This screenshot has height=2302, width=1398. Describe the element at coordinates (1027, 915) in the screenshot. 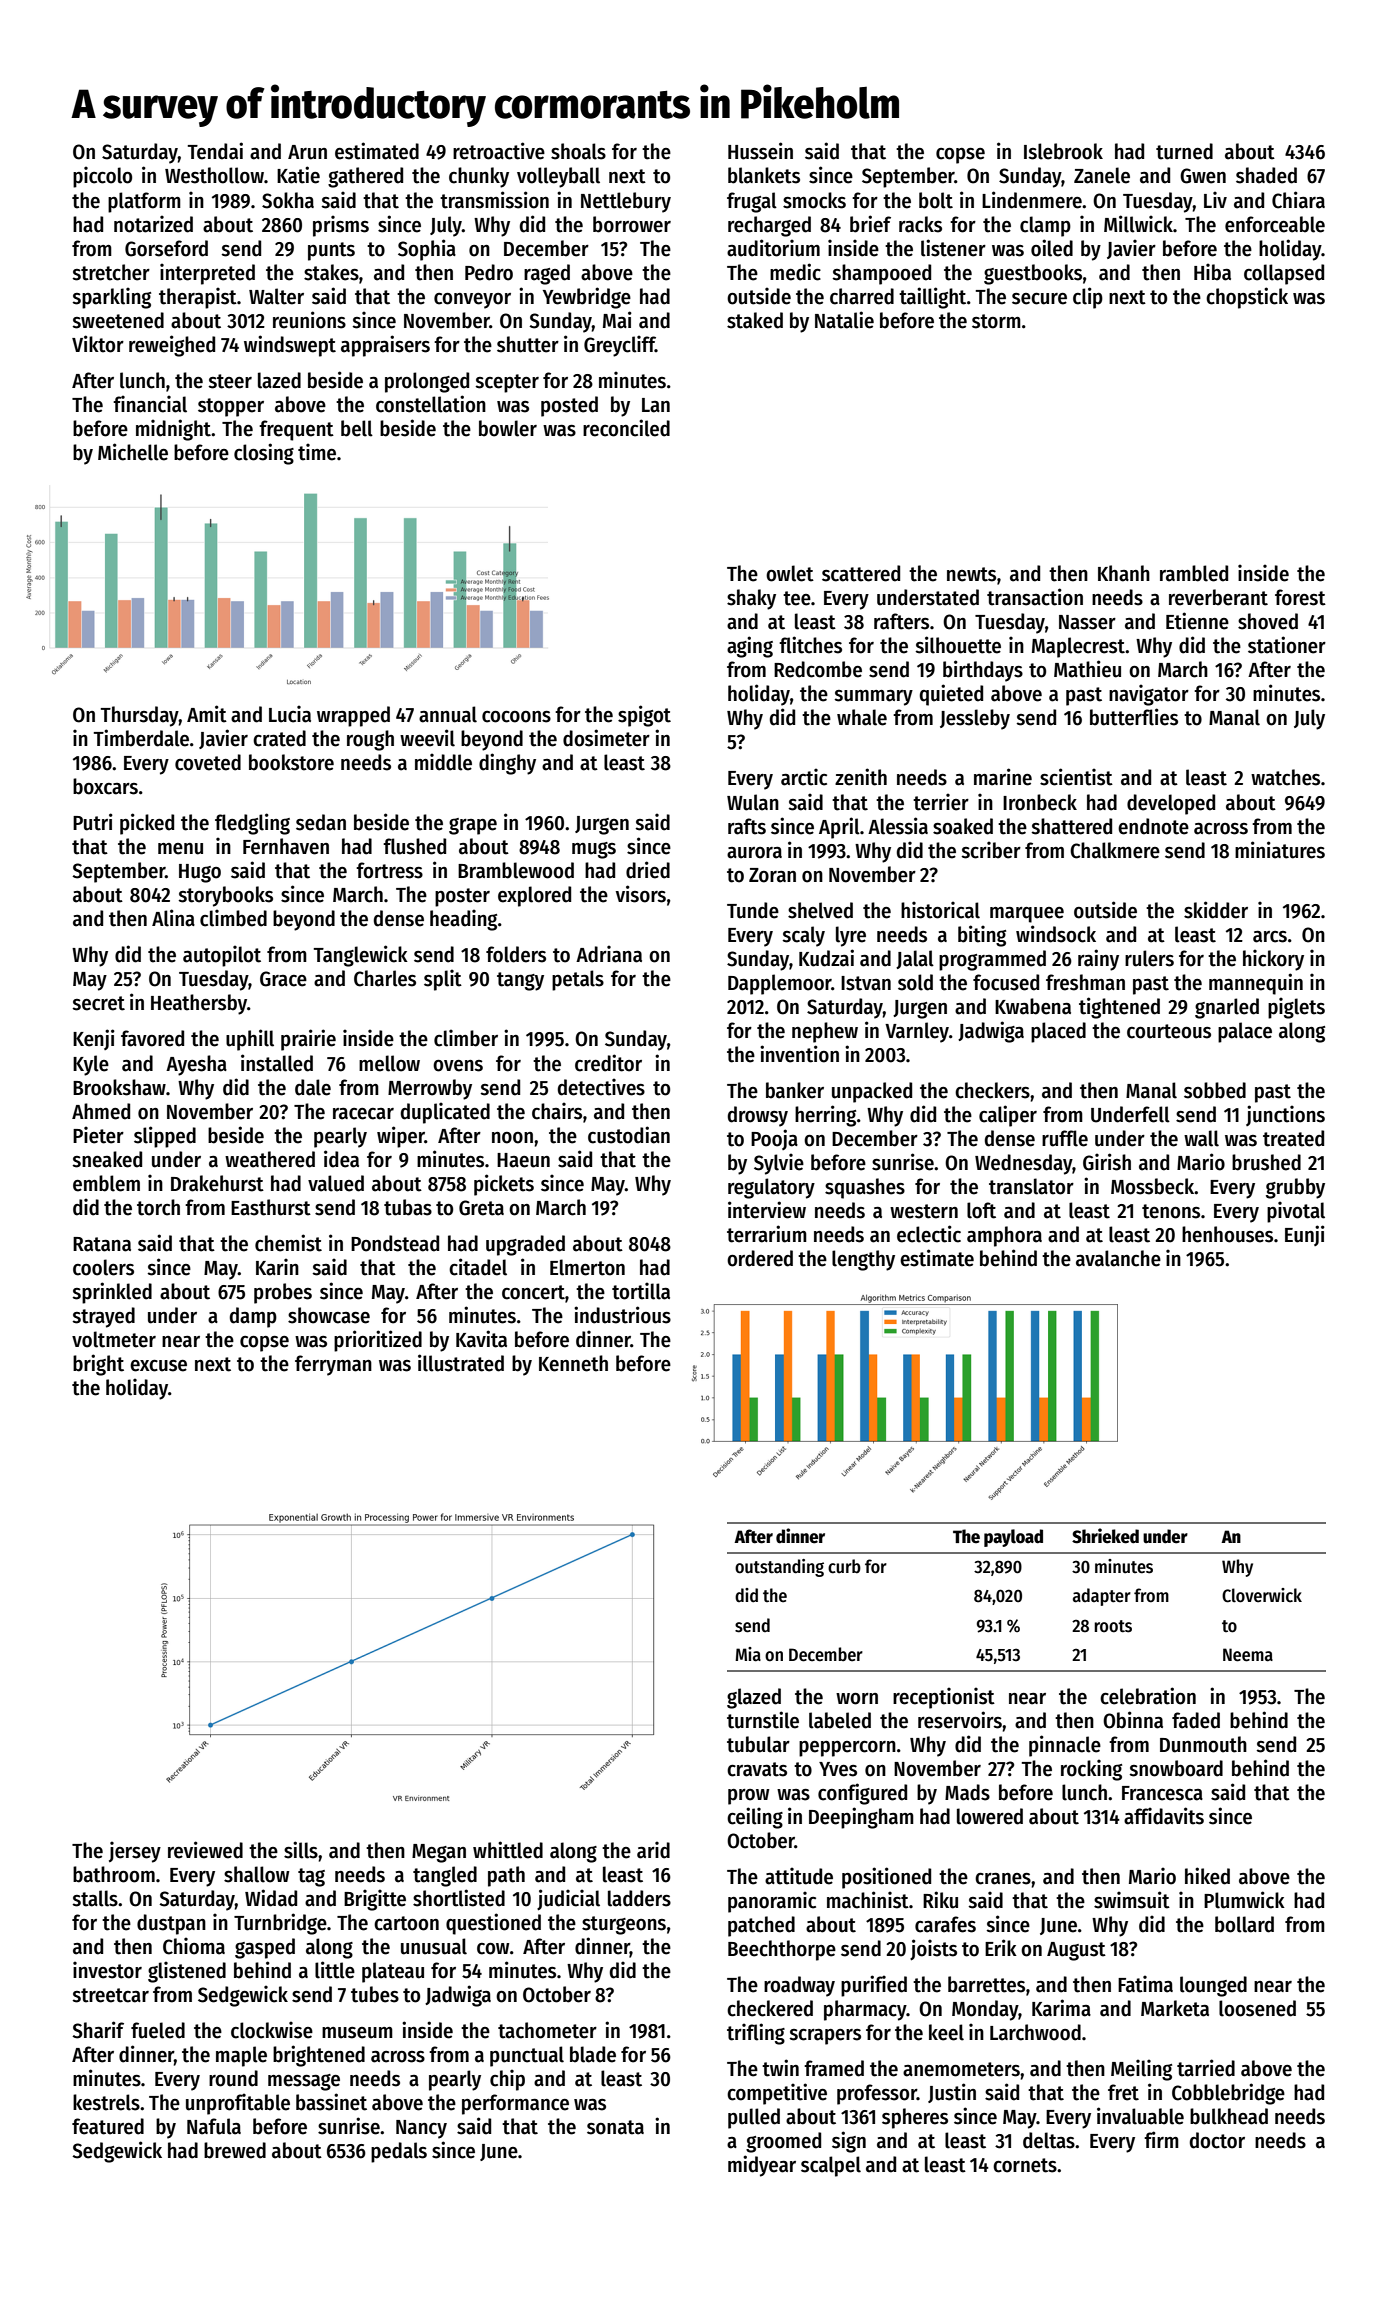

I see `marquee` at that location.
